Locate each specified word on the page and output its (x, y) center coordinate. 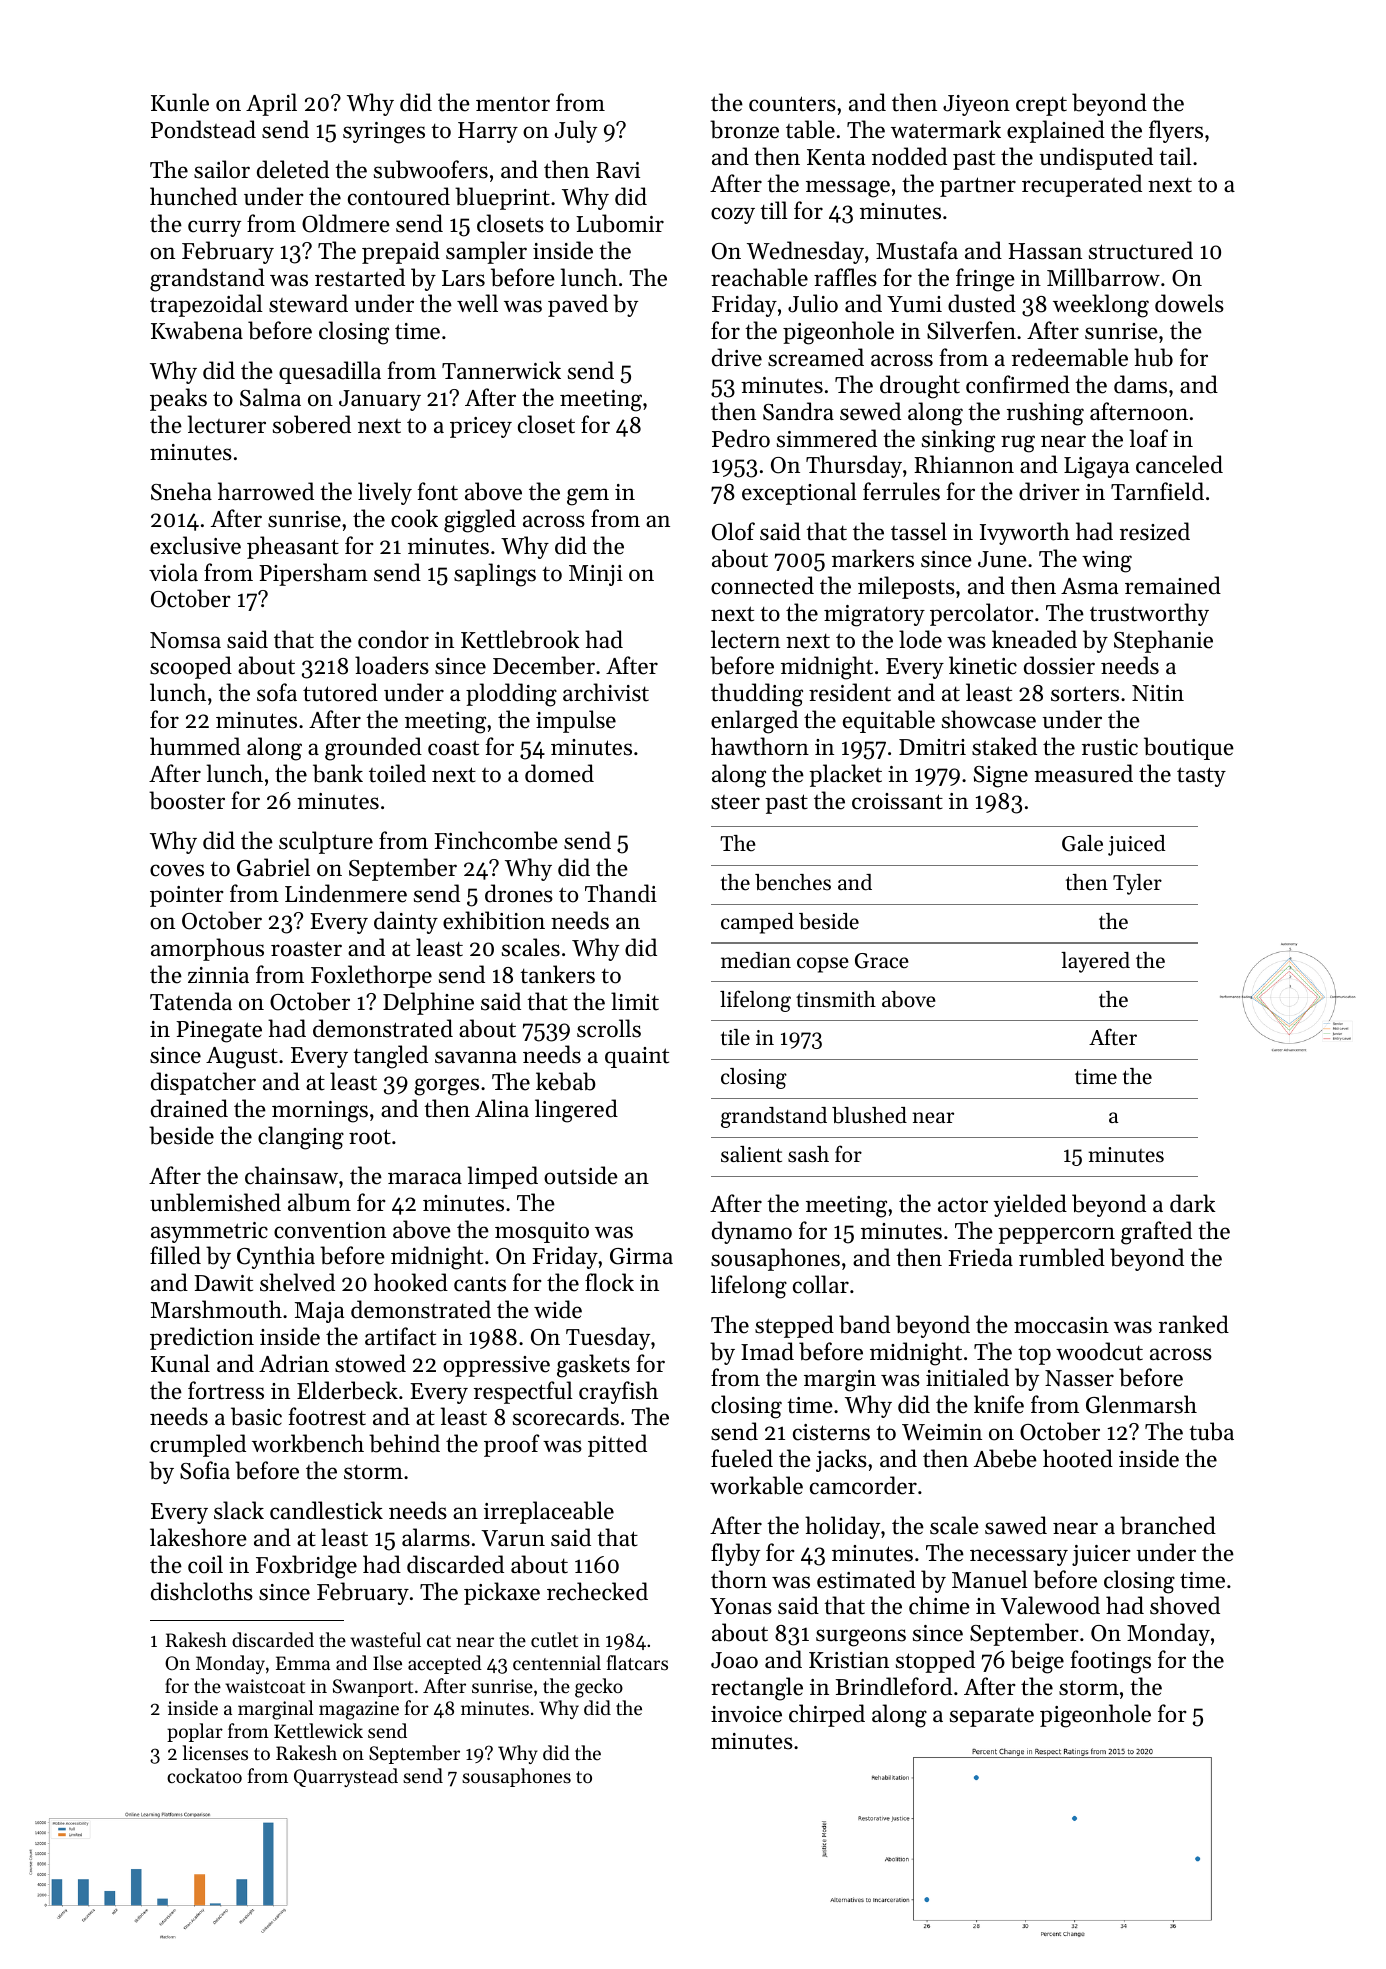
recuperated (1082, 185)
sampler (486, 252)
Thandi (621, 893)
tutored (340, 692)
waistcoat (265, 1686)
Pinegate (219, 1032)
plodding (511, 695)
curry (214, 228)
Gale (1082, 843)
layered (1095, 962)
